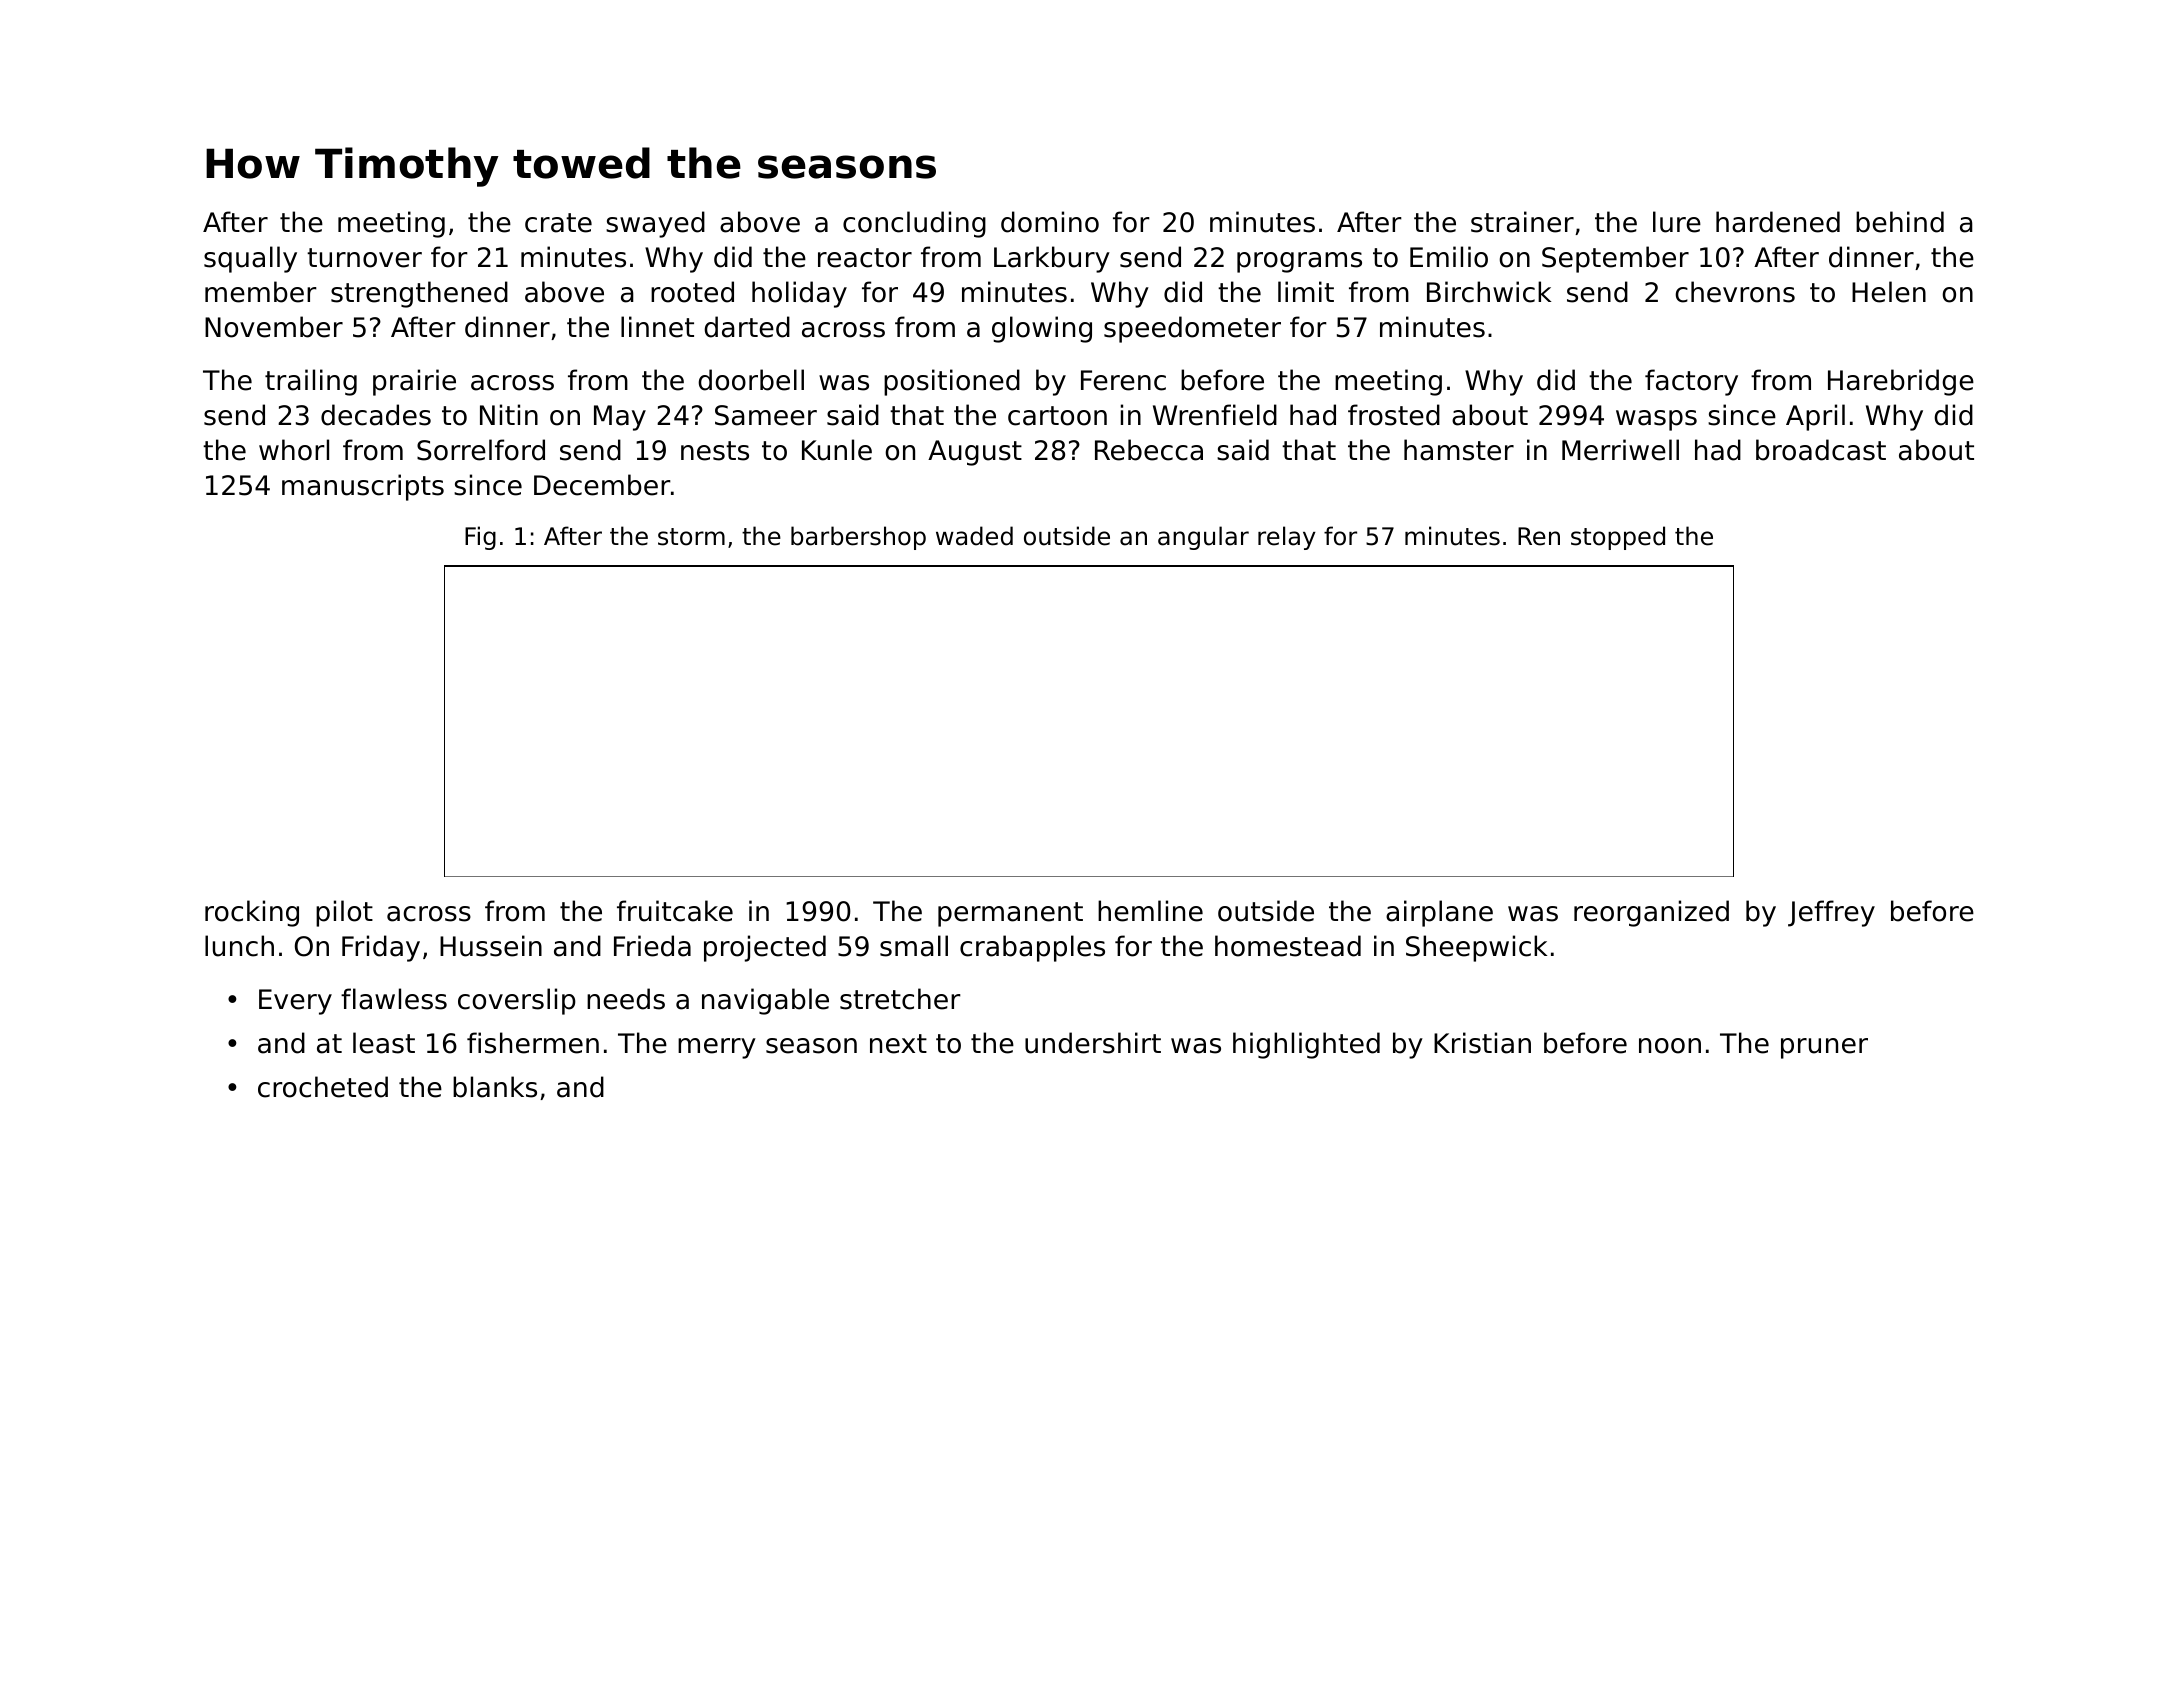 The height and width of the screenshot is (1683, 2178). I want to click on reorganized, so click(1651, 913).
